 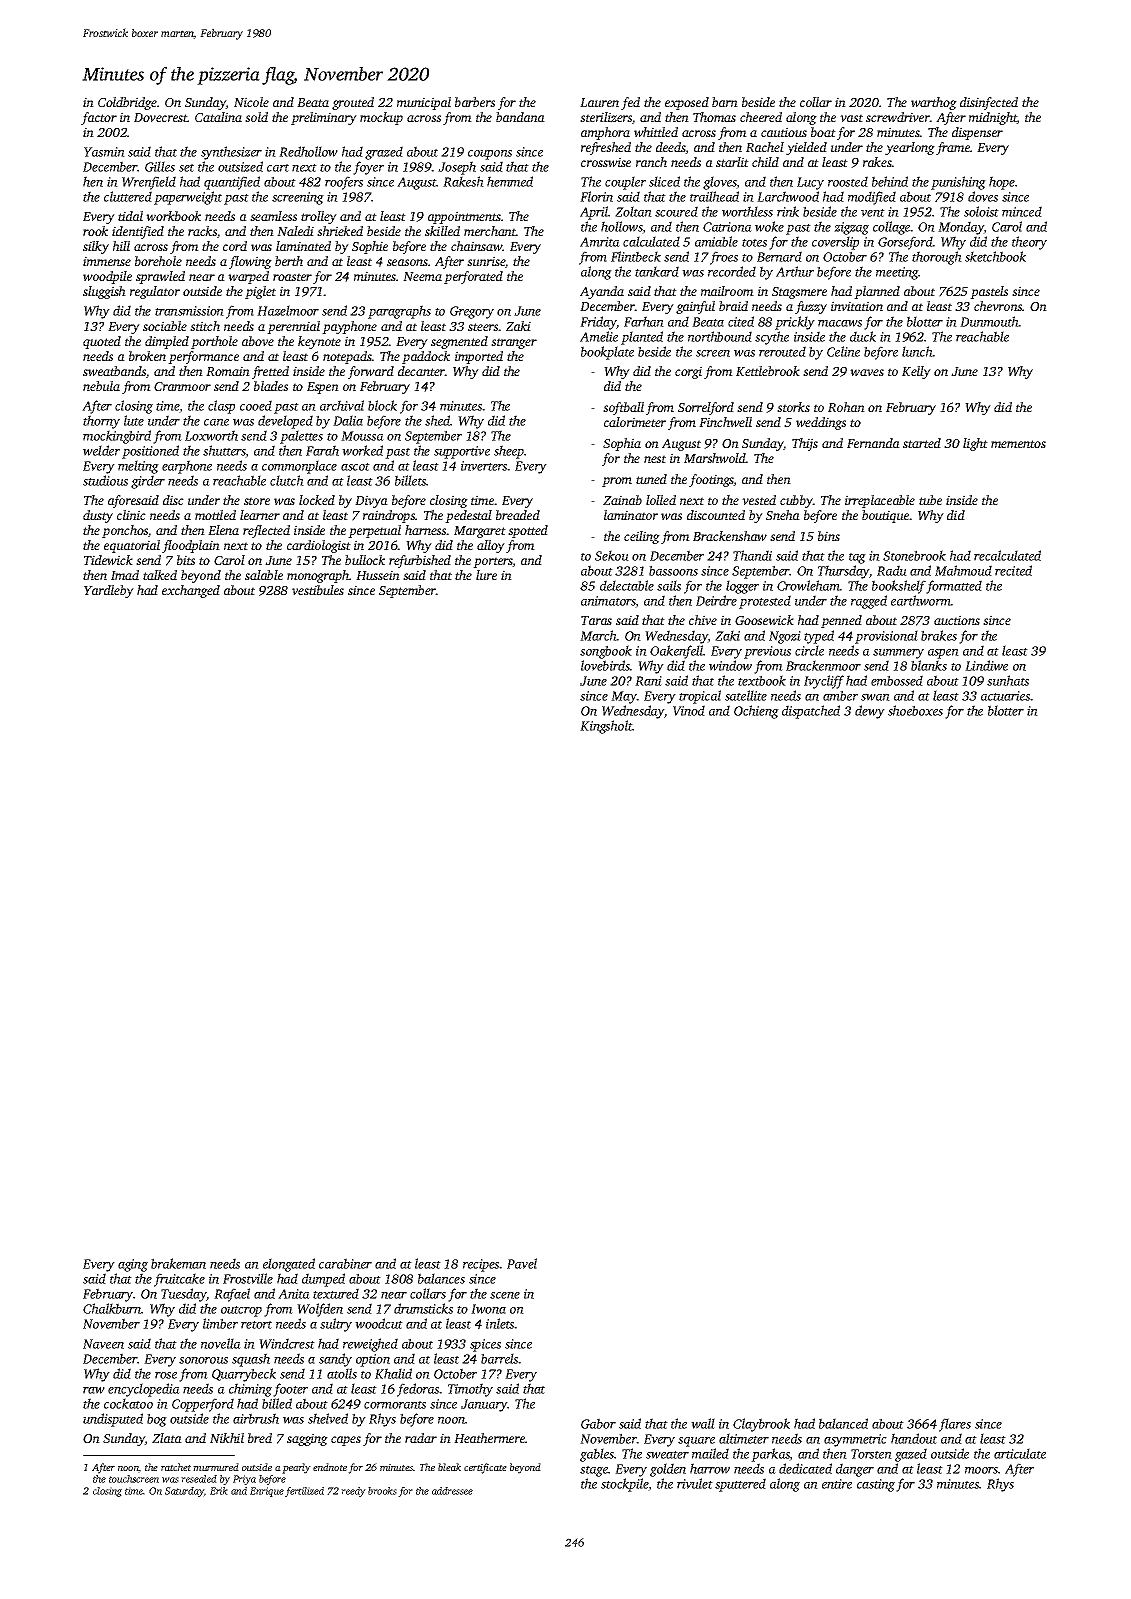 I want to click on aging, so click(x=133, y=1265).
